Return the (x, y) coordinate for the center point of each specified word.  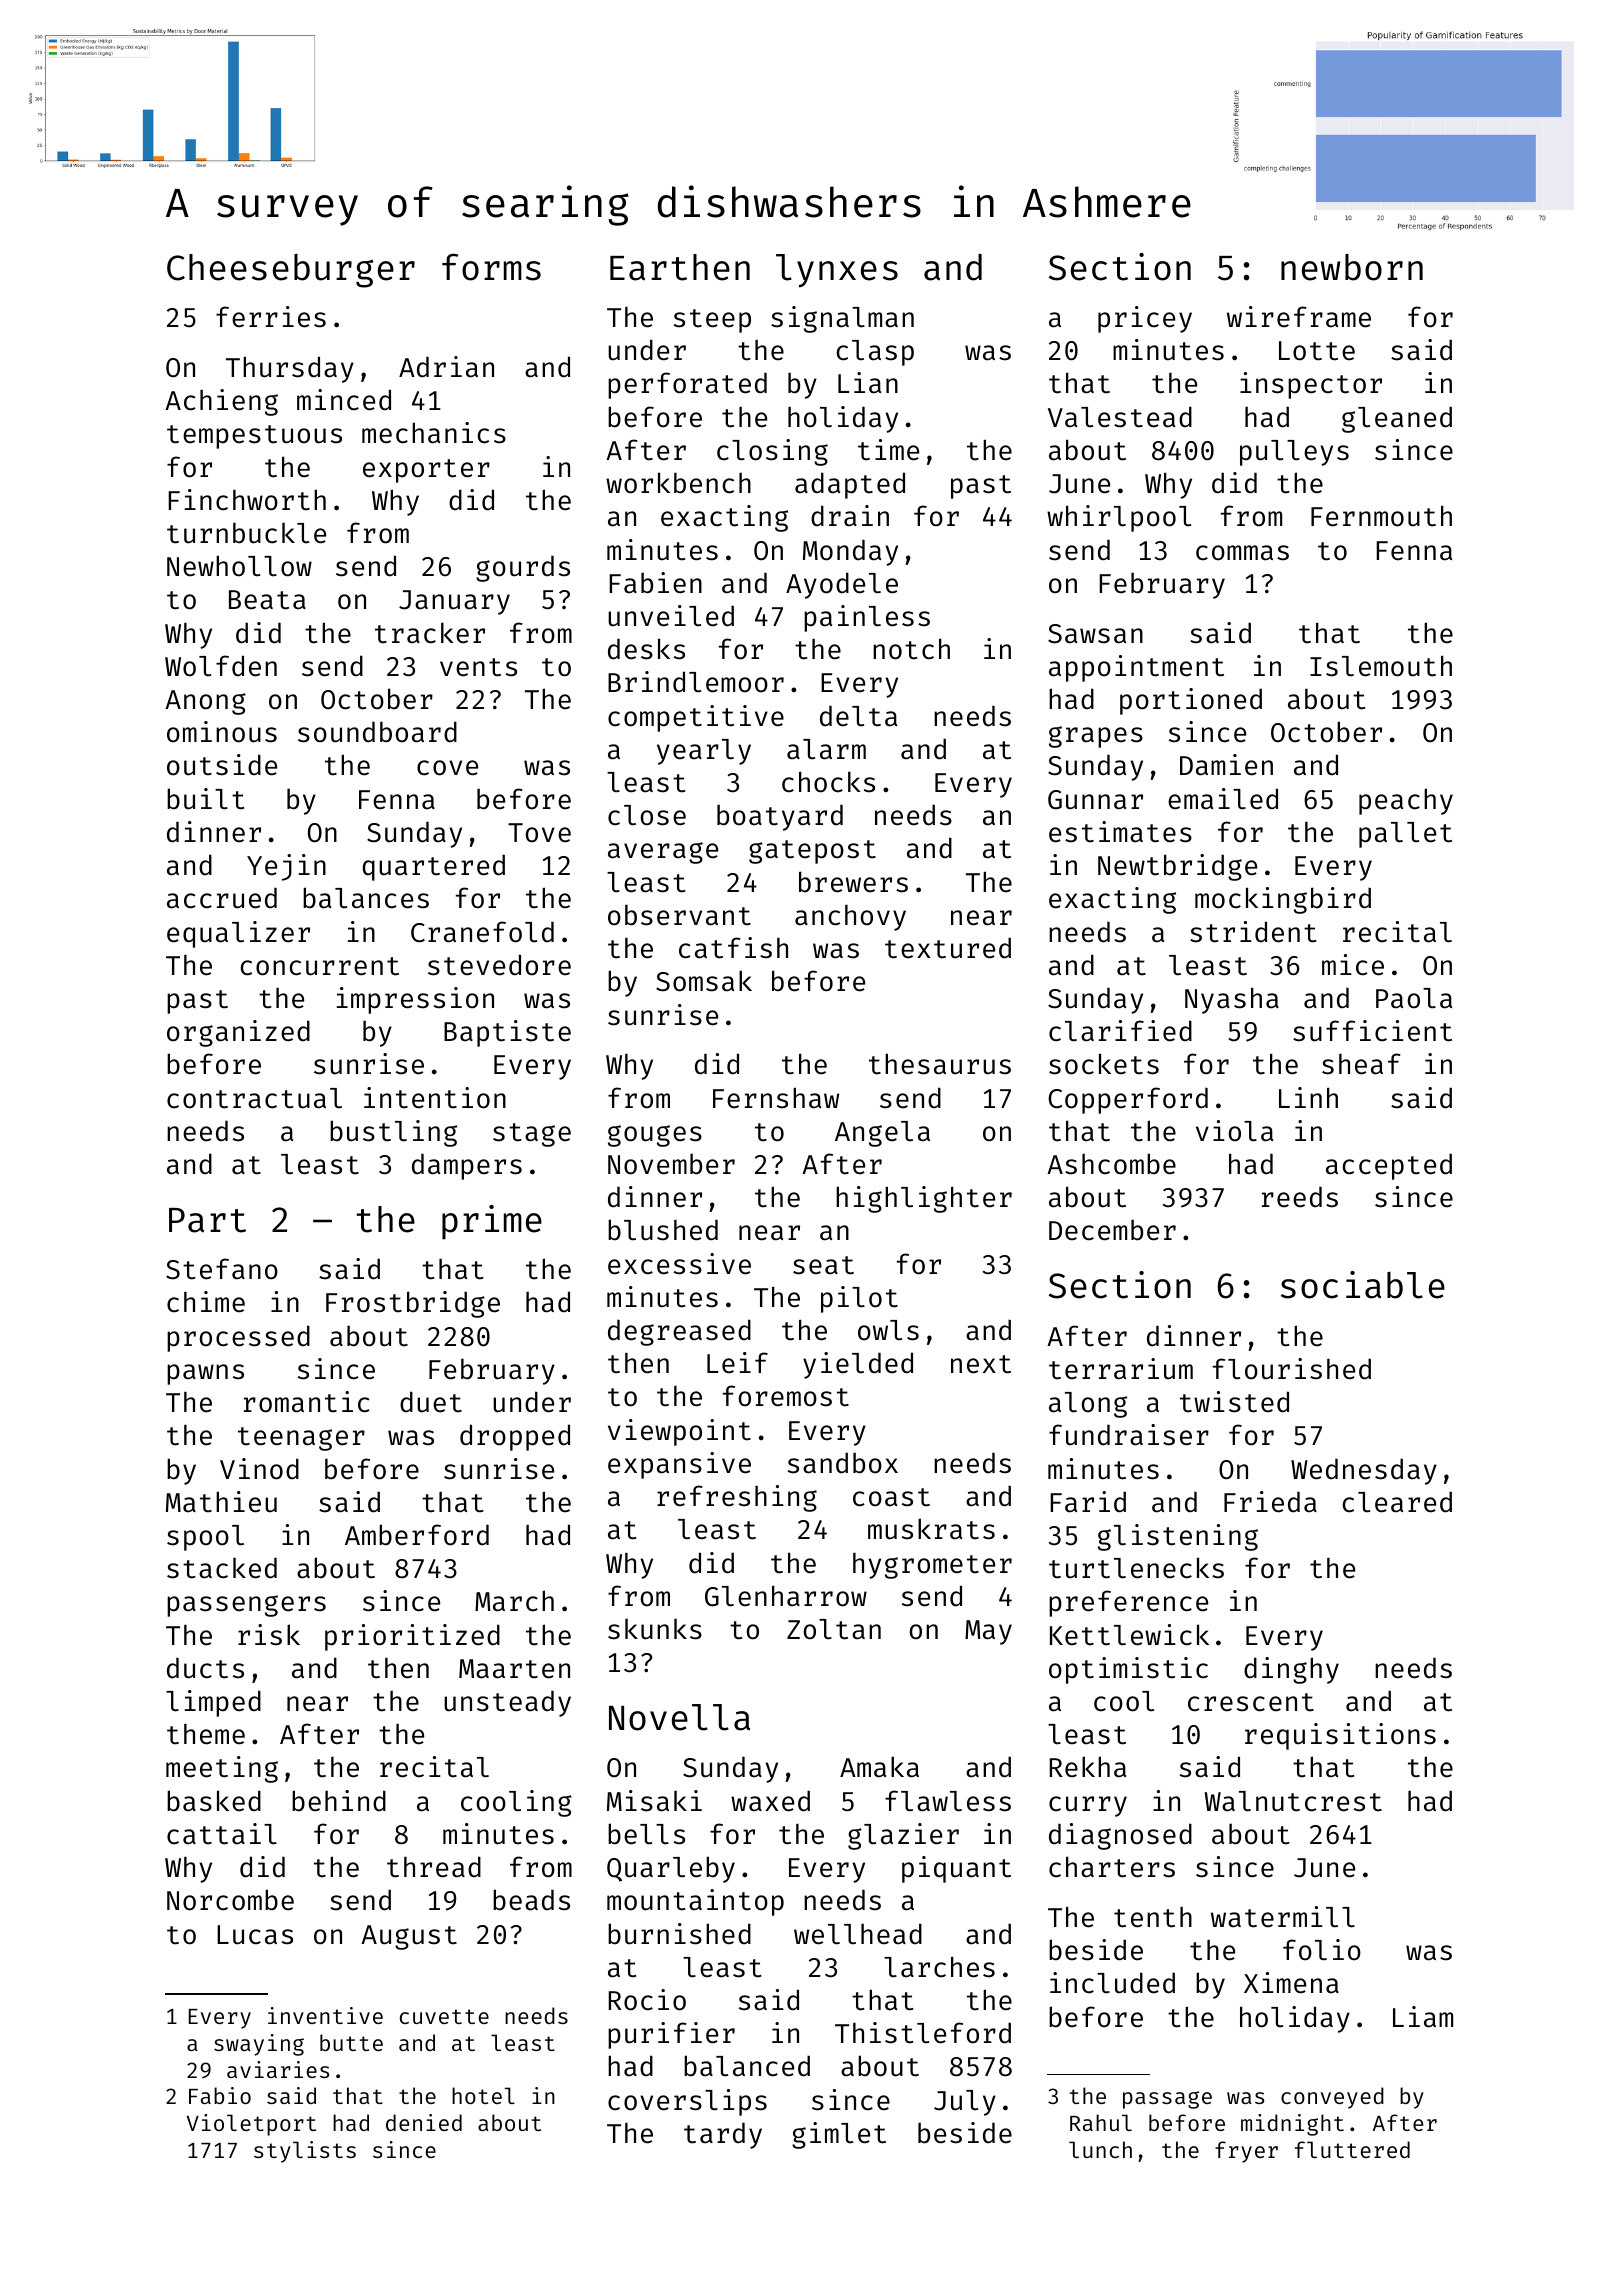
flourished (1292, 1369)
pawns (205, 1374)
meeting (222, 1769)
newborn (1352, 267)
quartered (434, 867)
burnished (679, 1934)
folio (1322, 1950)
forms (491, 267)
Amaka (879, 1767)
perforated (687, 385)
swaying (259, 2045)
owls (888, 1330)
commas (1242, 553)
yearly (704, 752)
